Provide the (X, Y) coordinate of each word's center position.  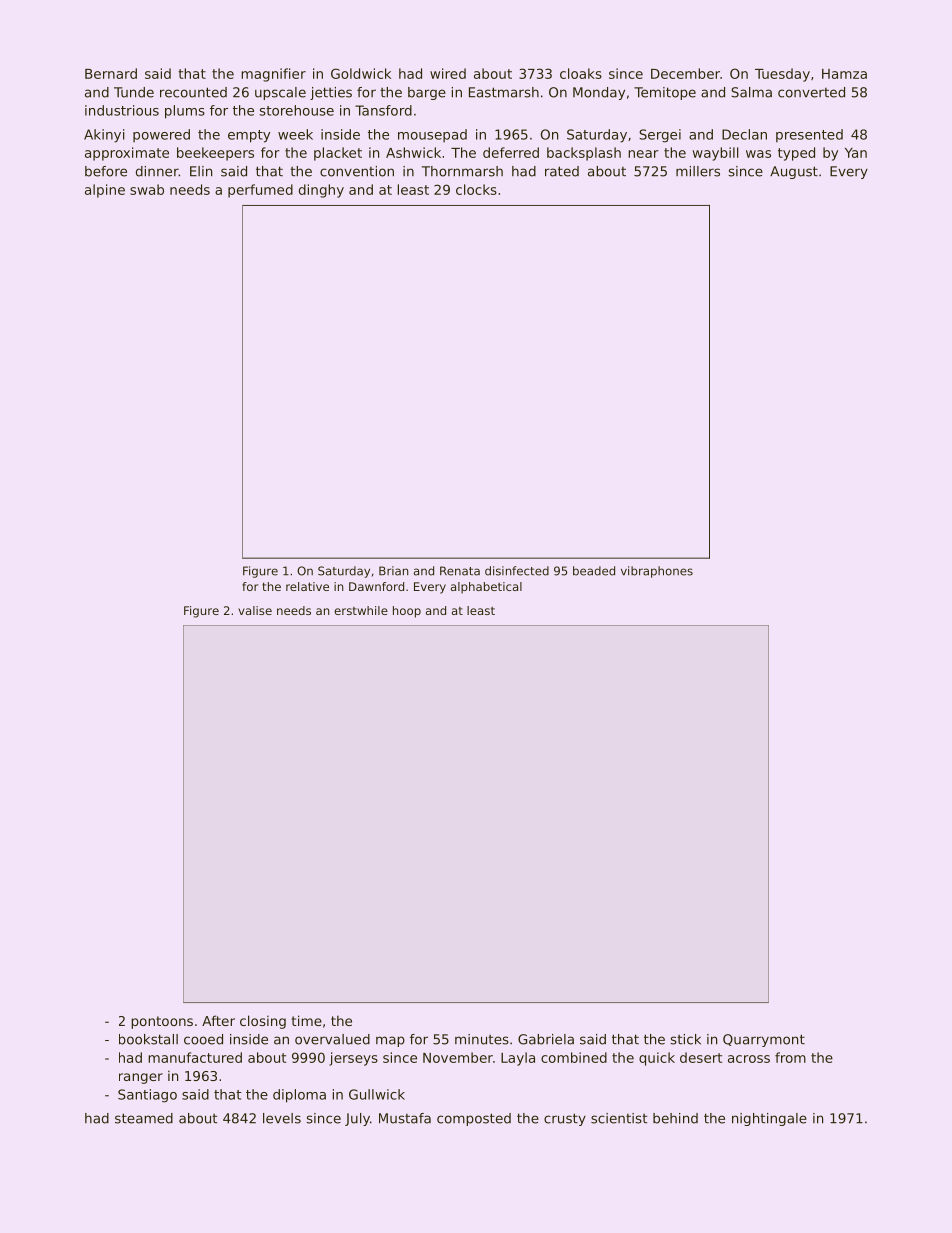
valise (255, 610)
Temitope (665, 93)
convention (357, 171)
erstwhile (361, 610)
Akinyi (104, 136)
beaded (594, 571)
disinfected (517, 571)
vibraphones (657, 572)
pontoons (162, 1022)
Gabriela (546, 1039)
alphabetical (486, 588)
